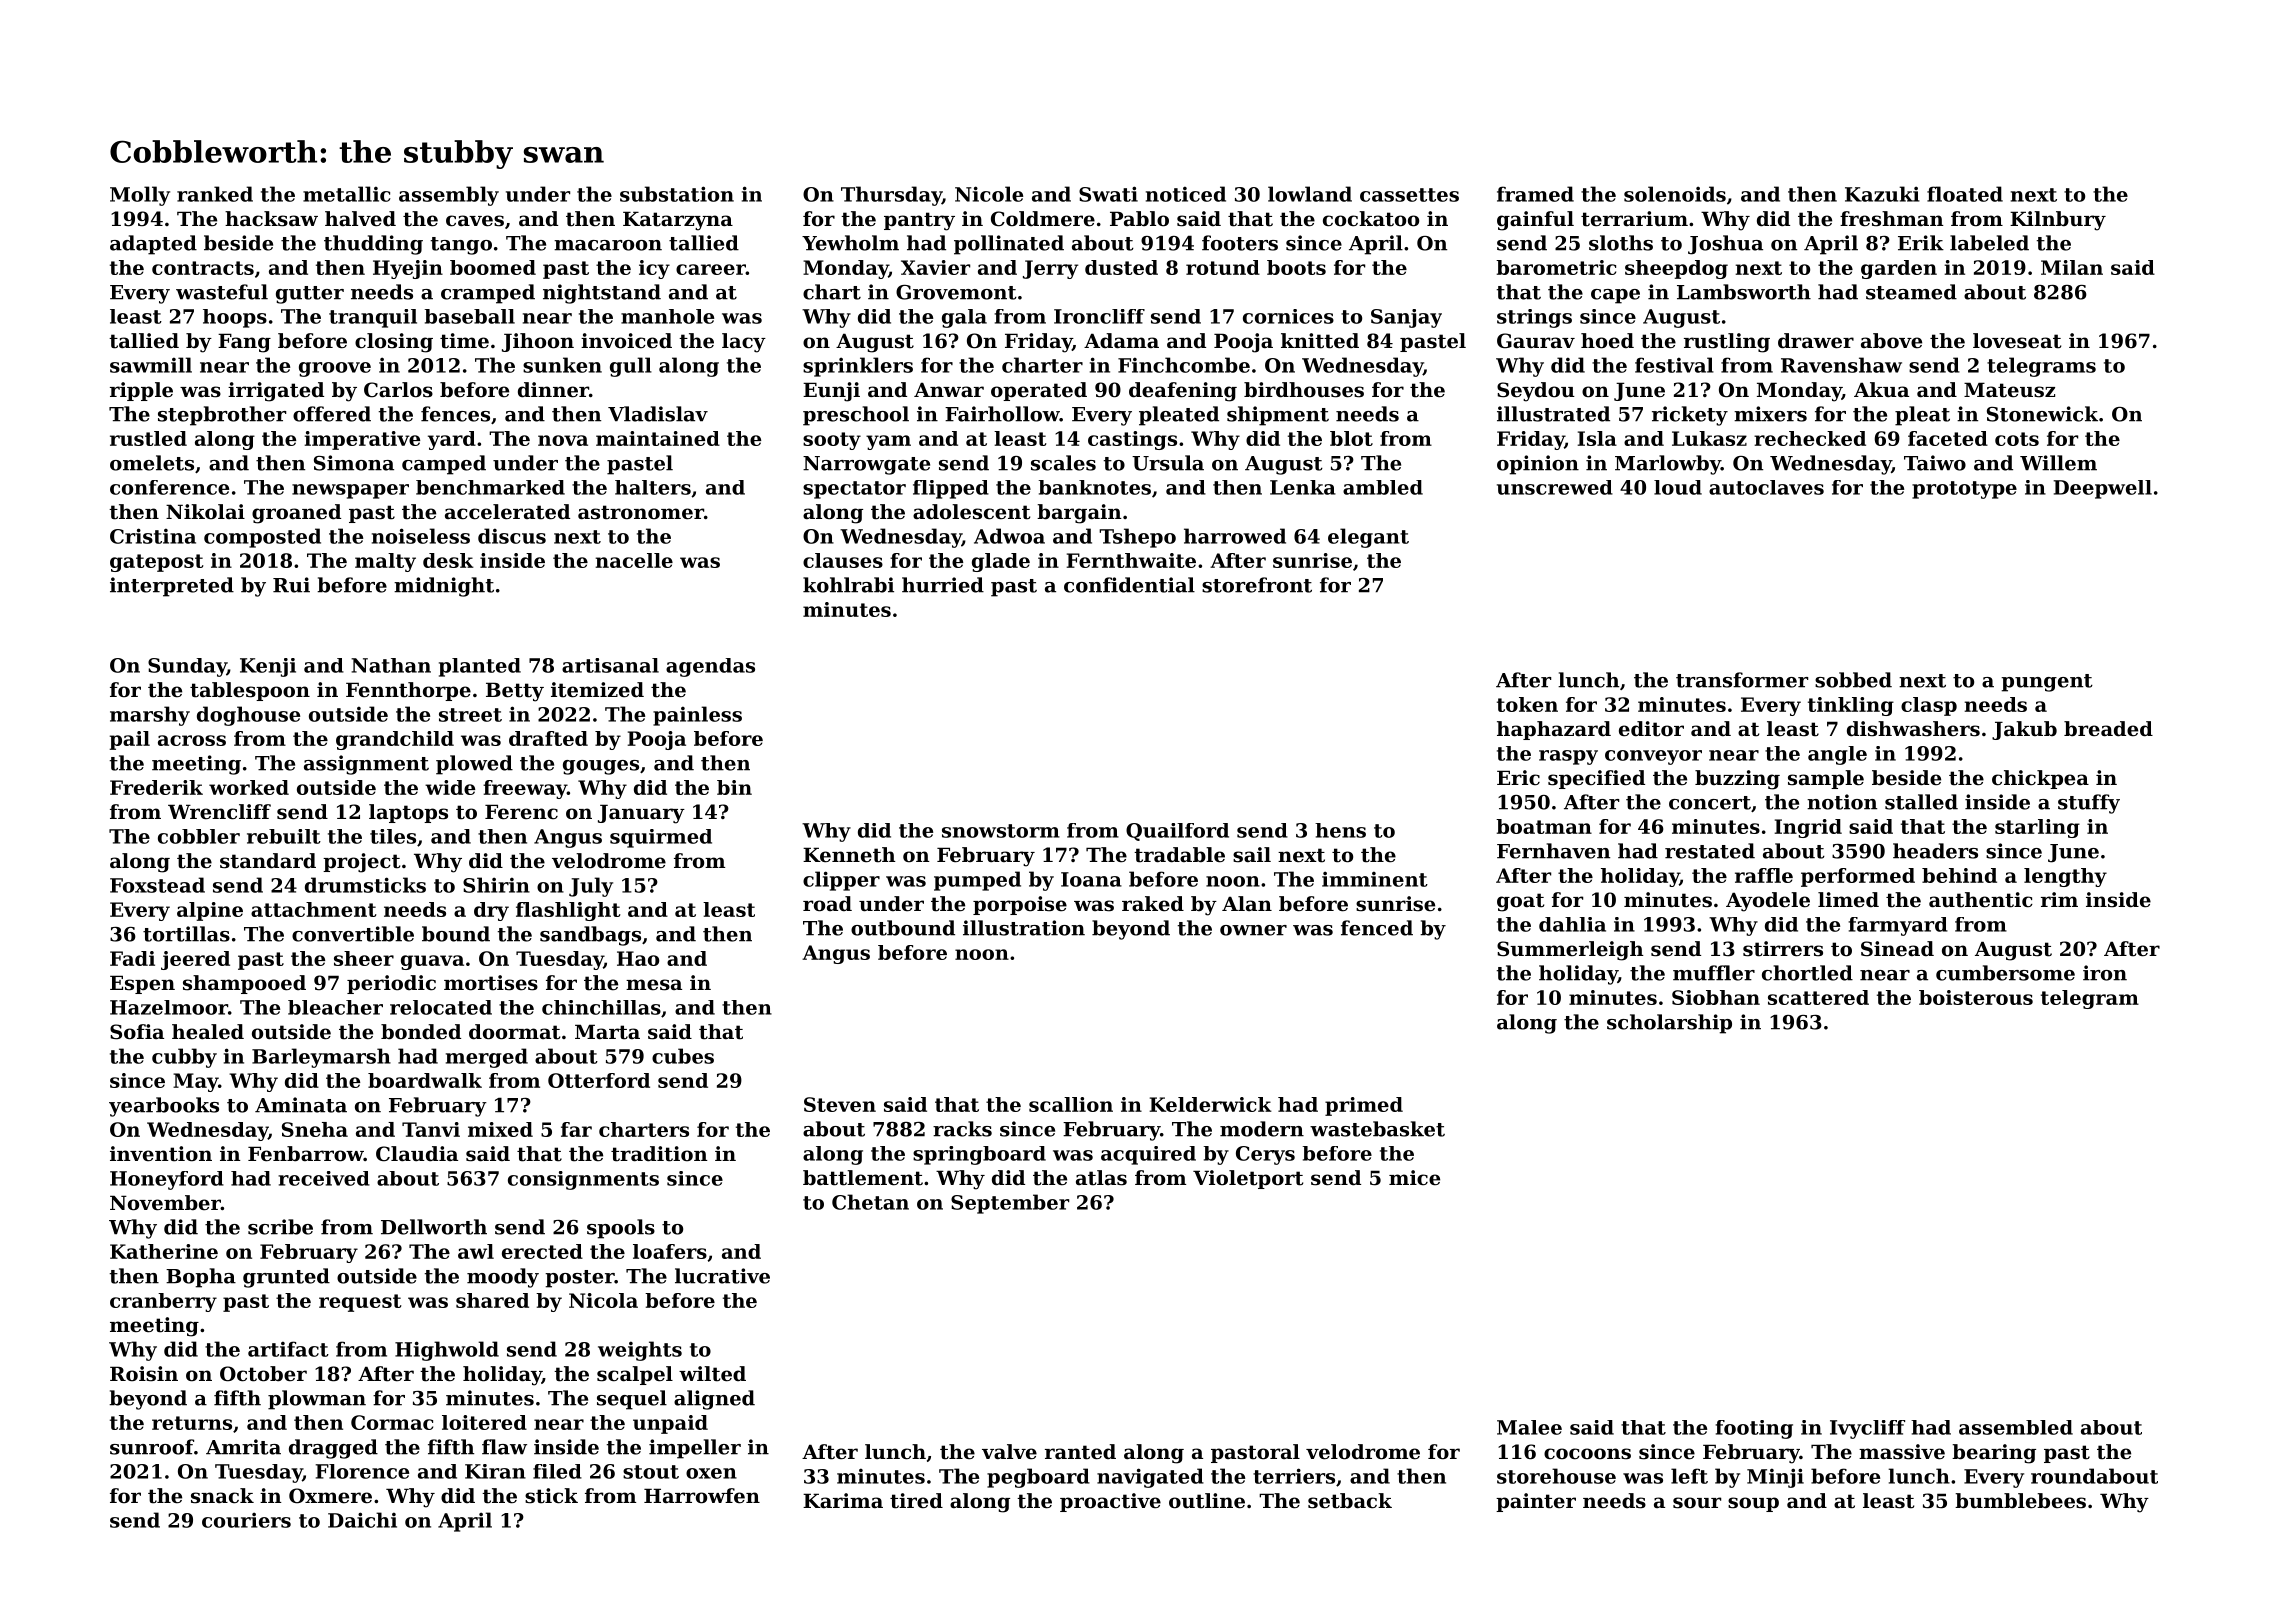 This page has width=2269, height=1605. What do you see at coordinates (1294, 1476) in the page?
I see `terriers` at bounding box center [1294, 1476].
